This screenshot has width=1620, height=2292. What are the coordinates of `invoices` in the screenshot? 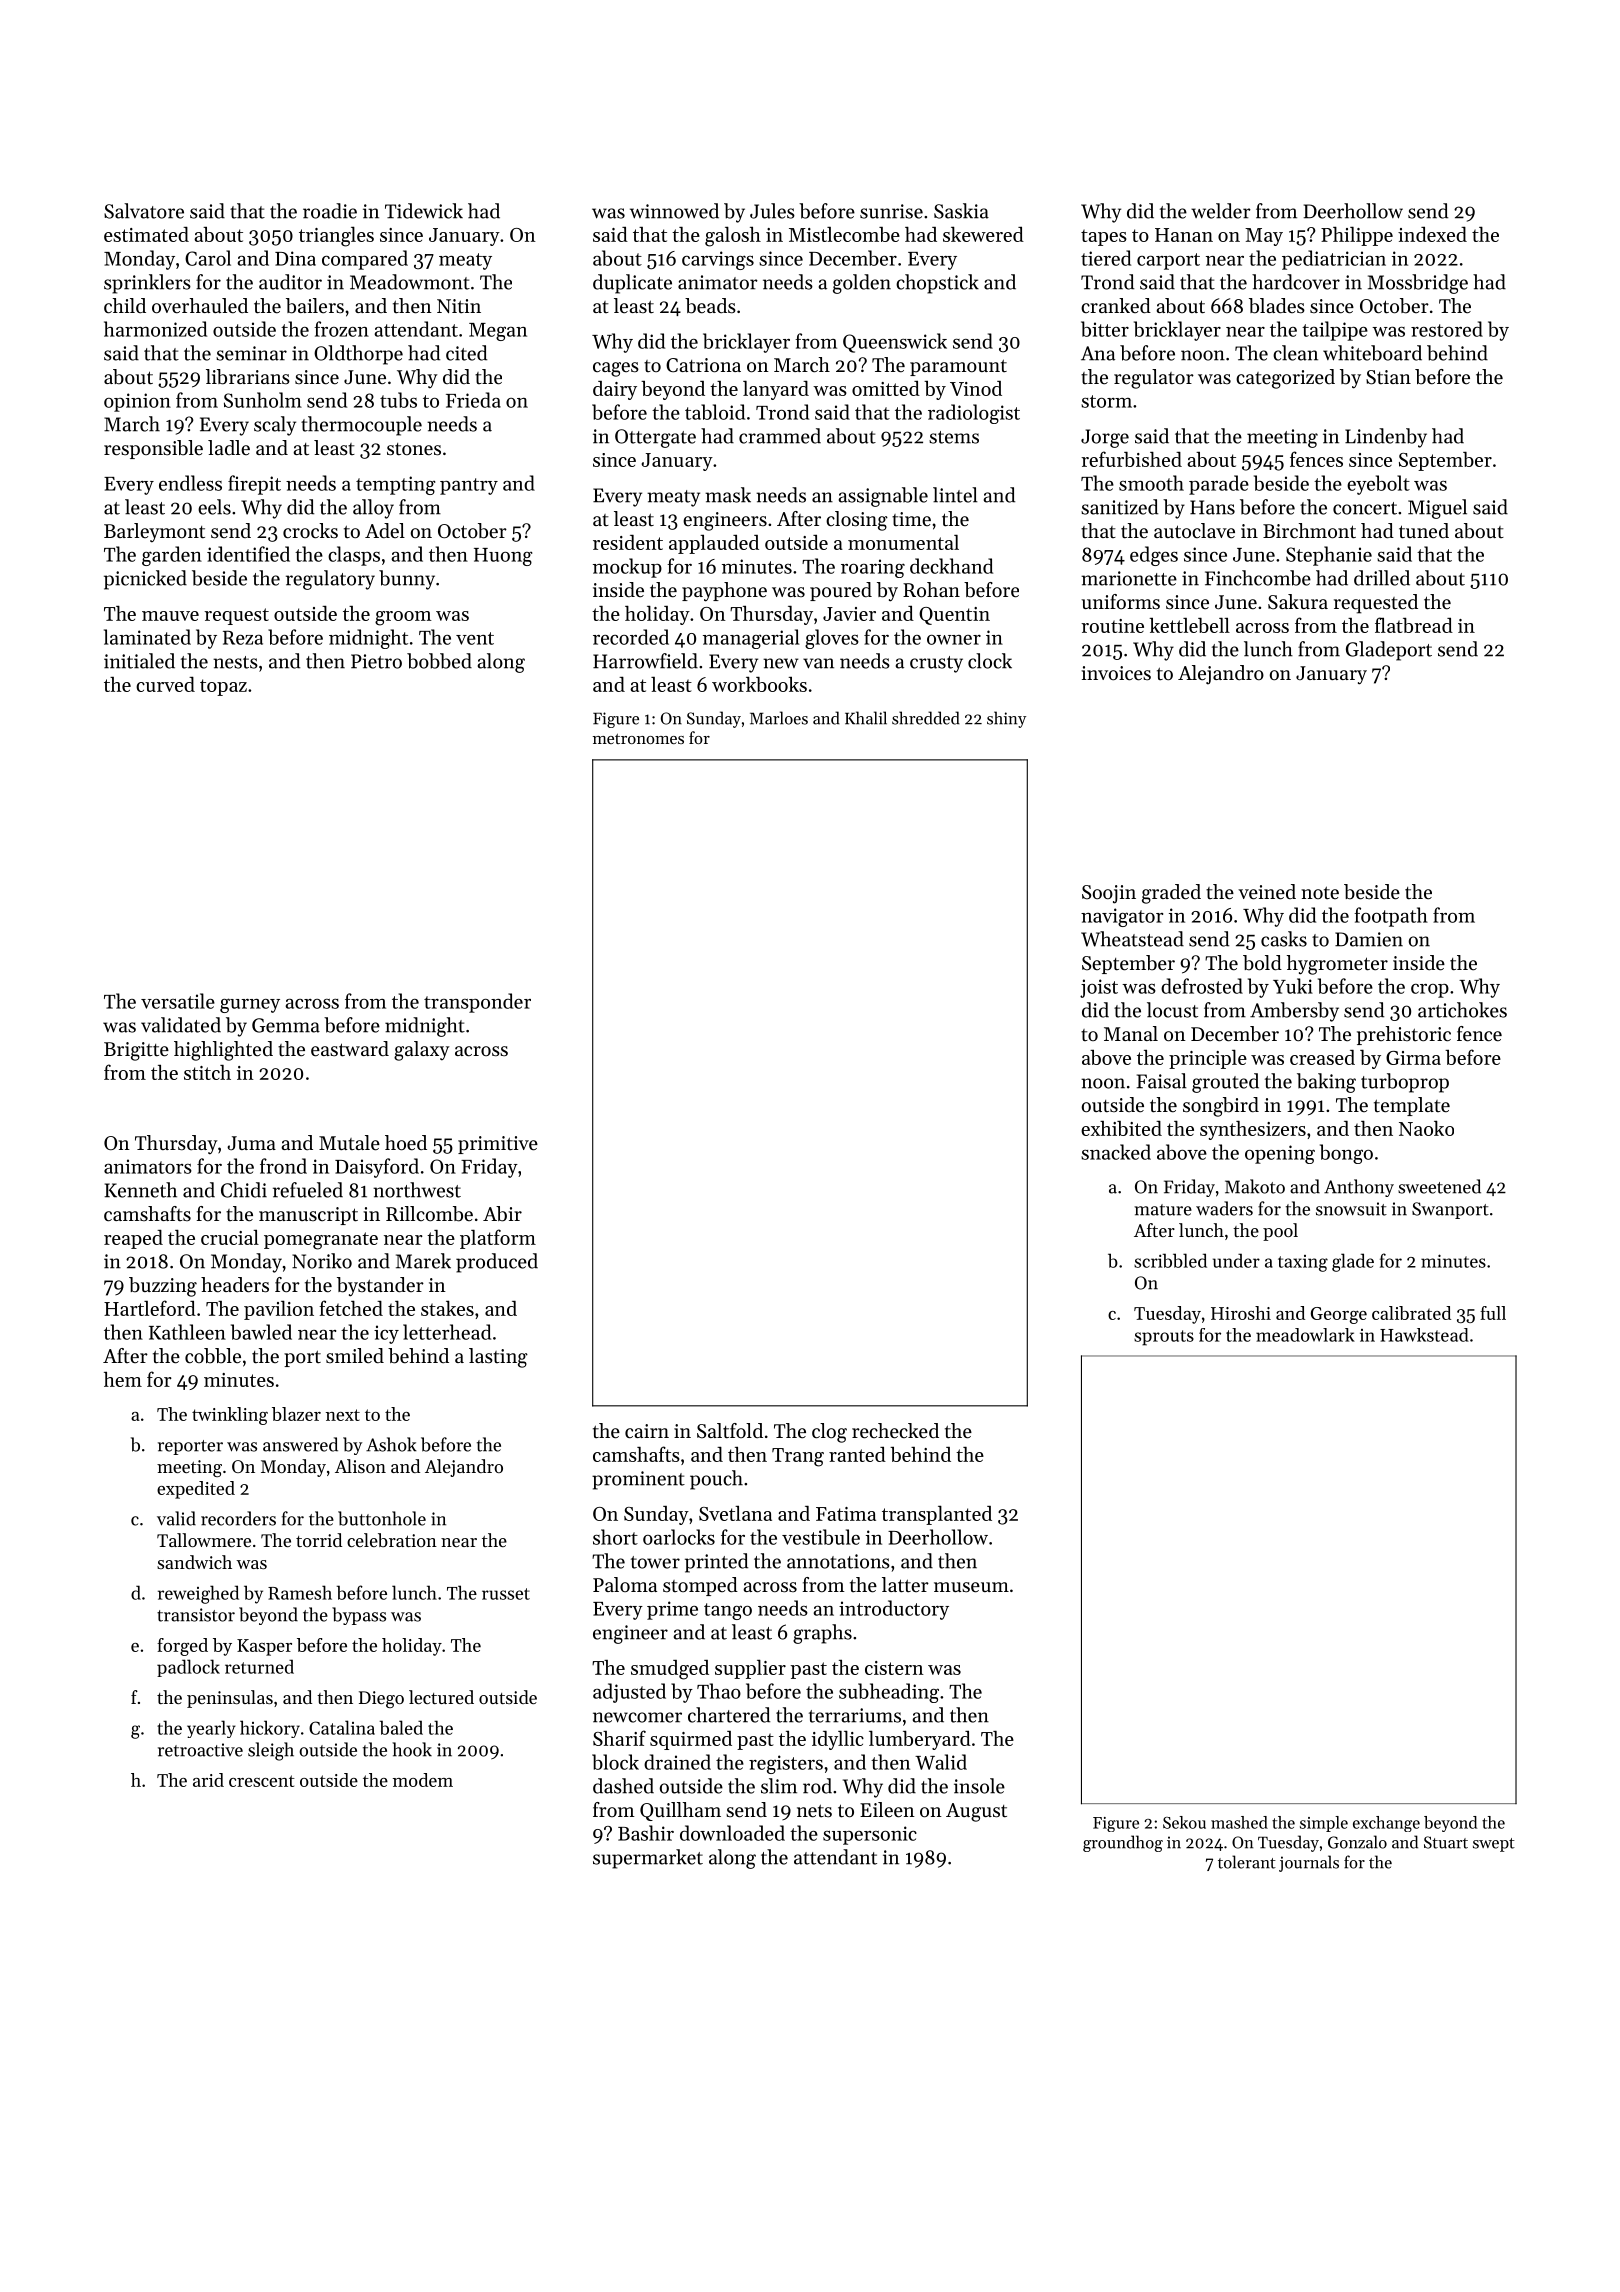 It's located at (1116, 673).
